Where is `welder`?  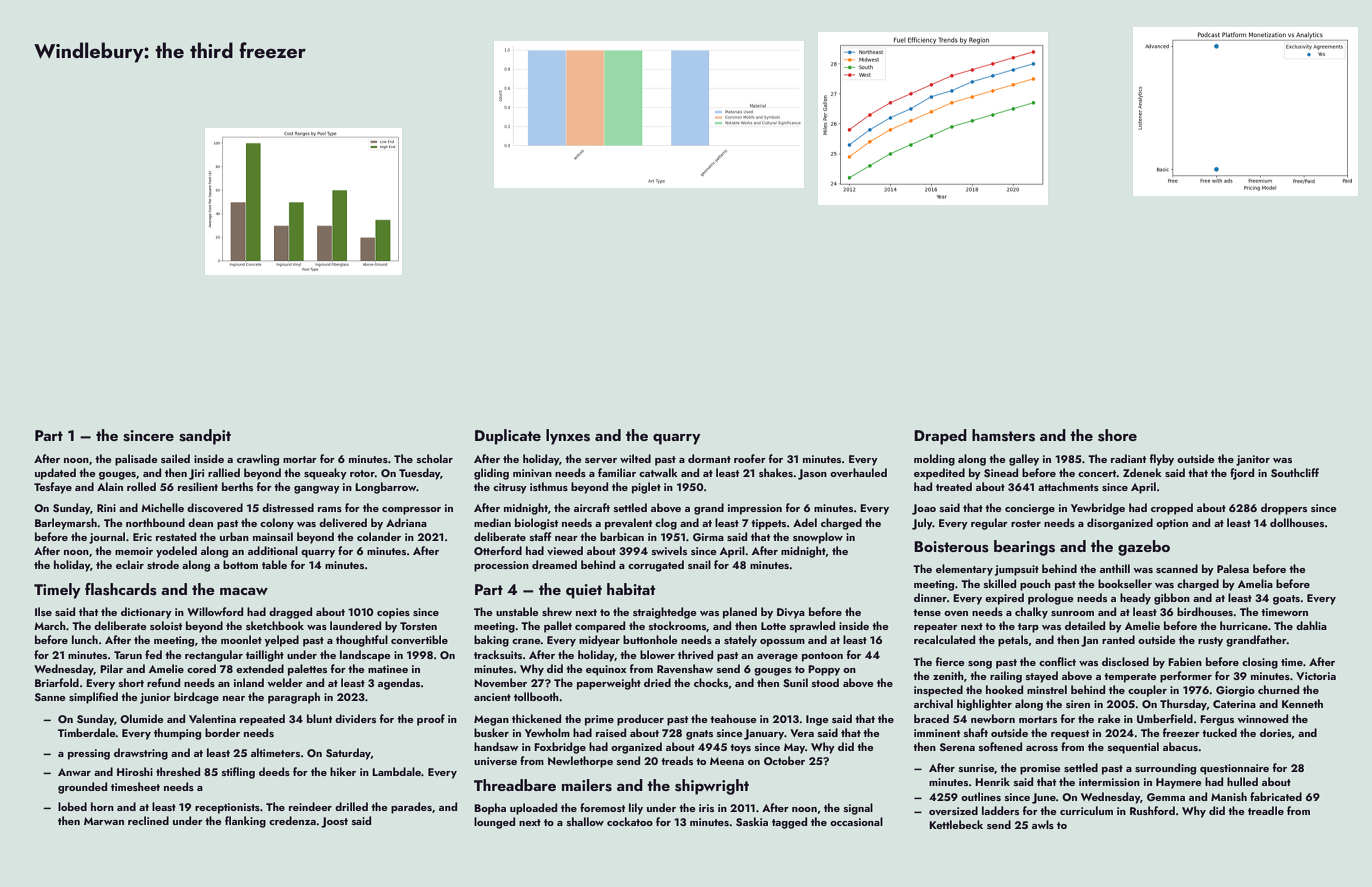 welder is located at coordinates (285, 682).
